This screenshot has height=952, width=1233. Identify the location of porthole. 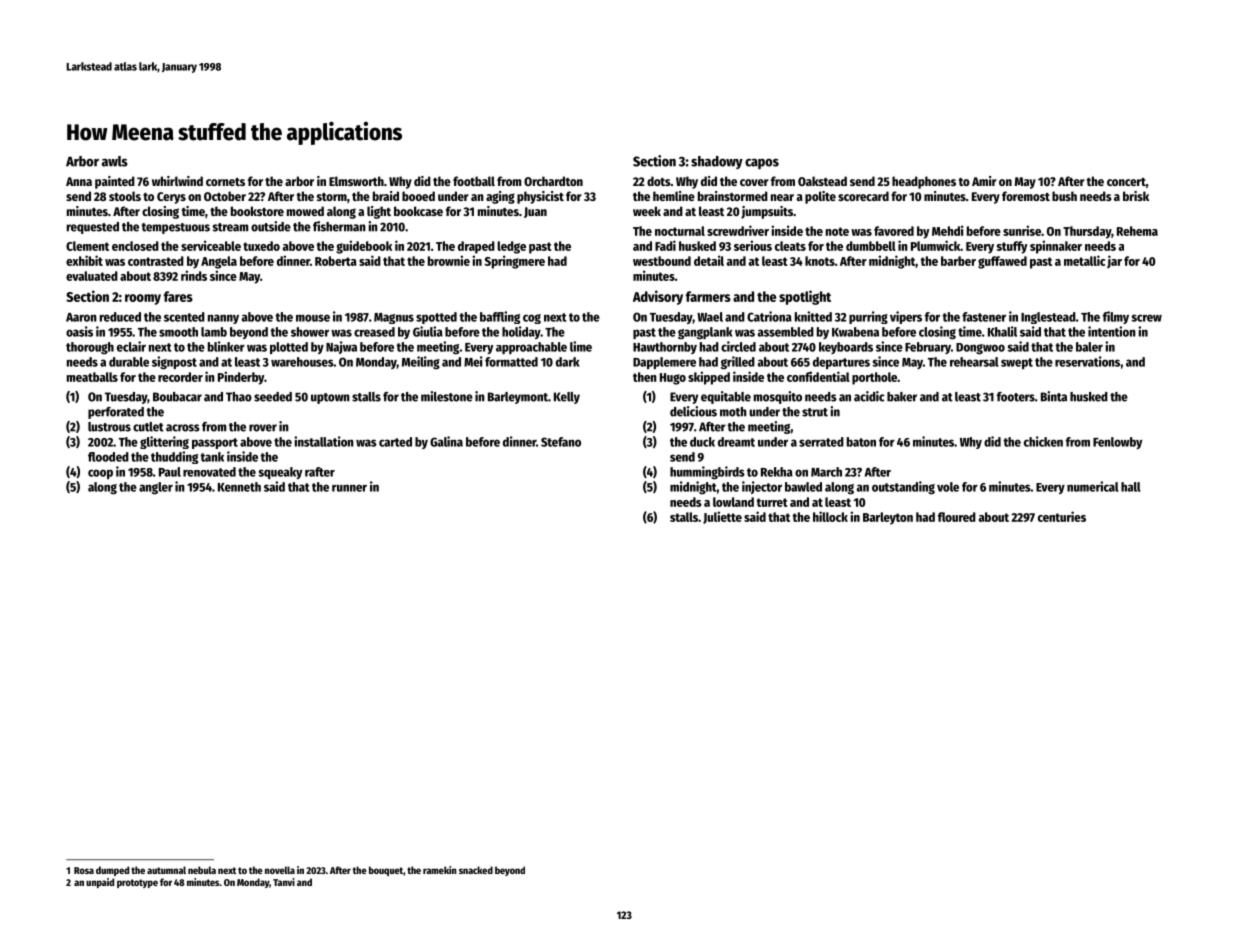
(874, 378).
